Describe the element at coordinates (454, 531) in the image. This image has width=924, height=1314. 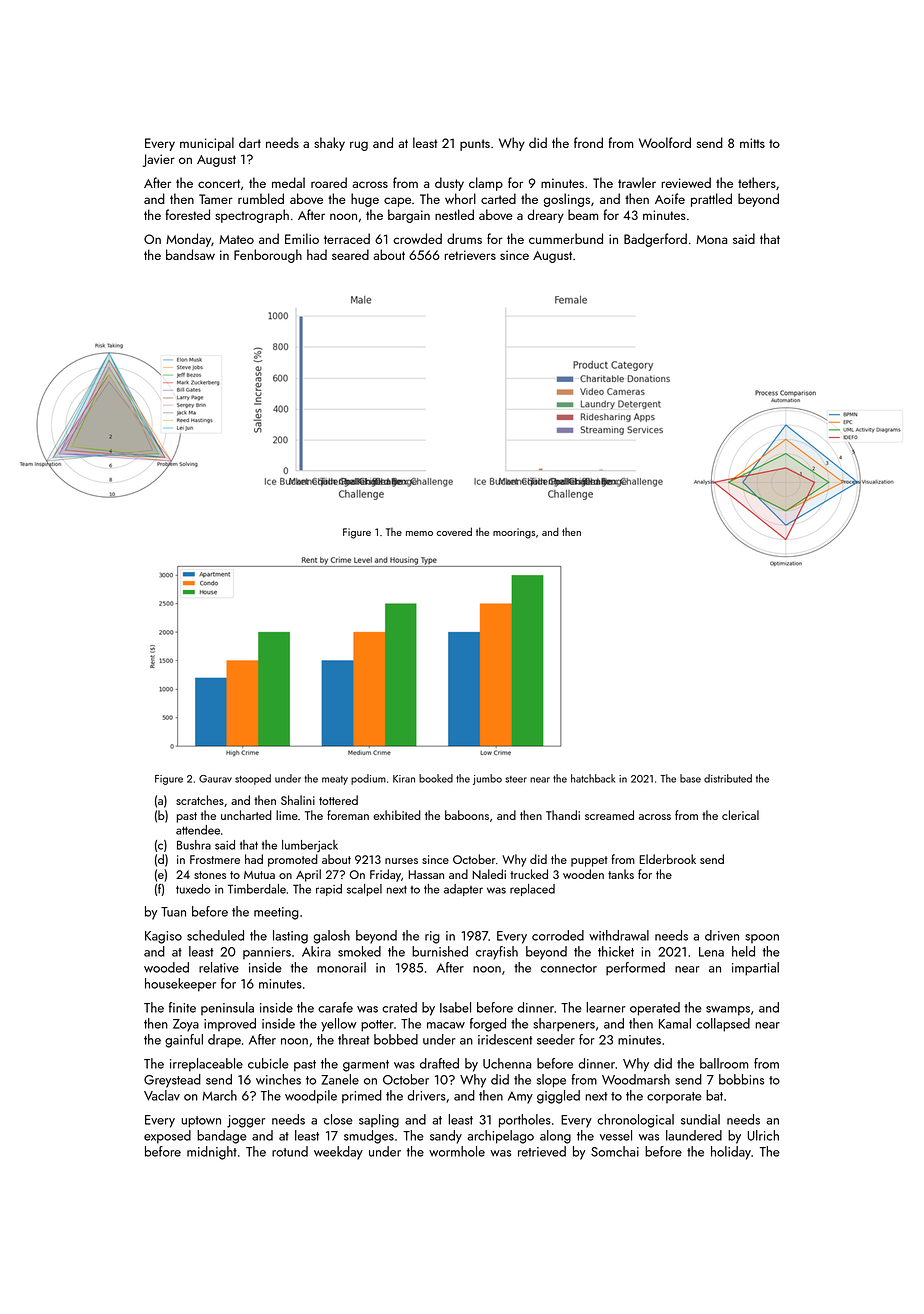
I see `covered` at that location.
